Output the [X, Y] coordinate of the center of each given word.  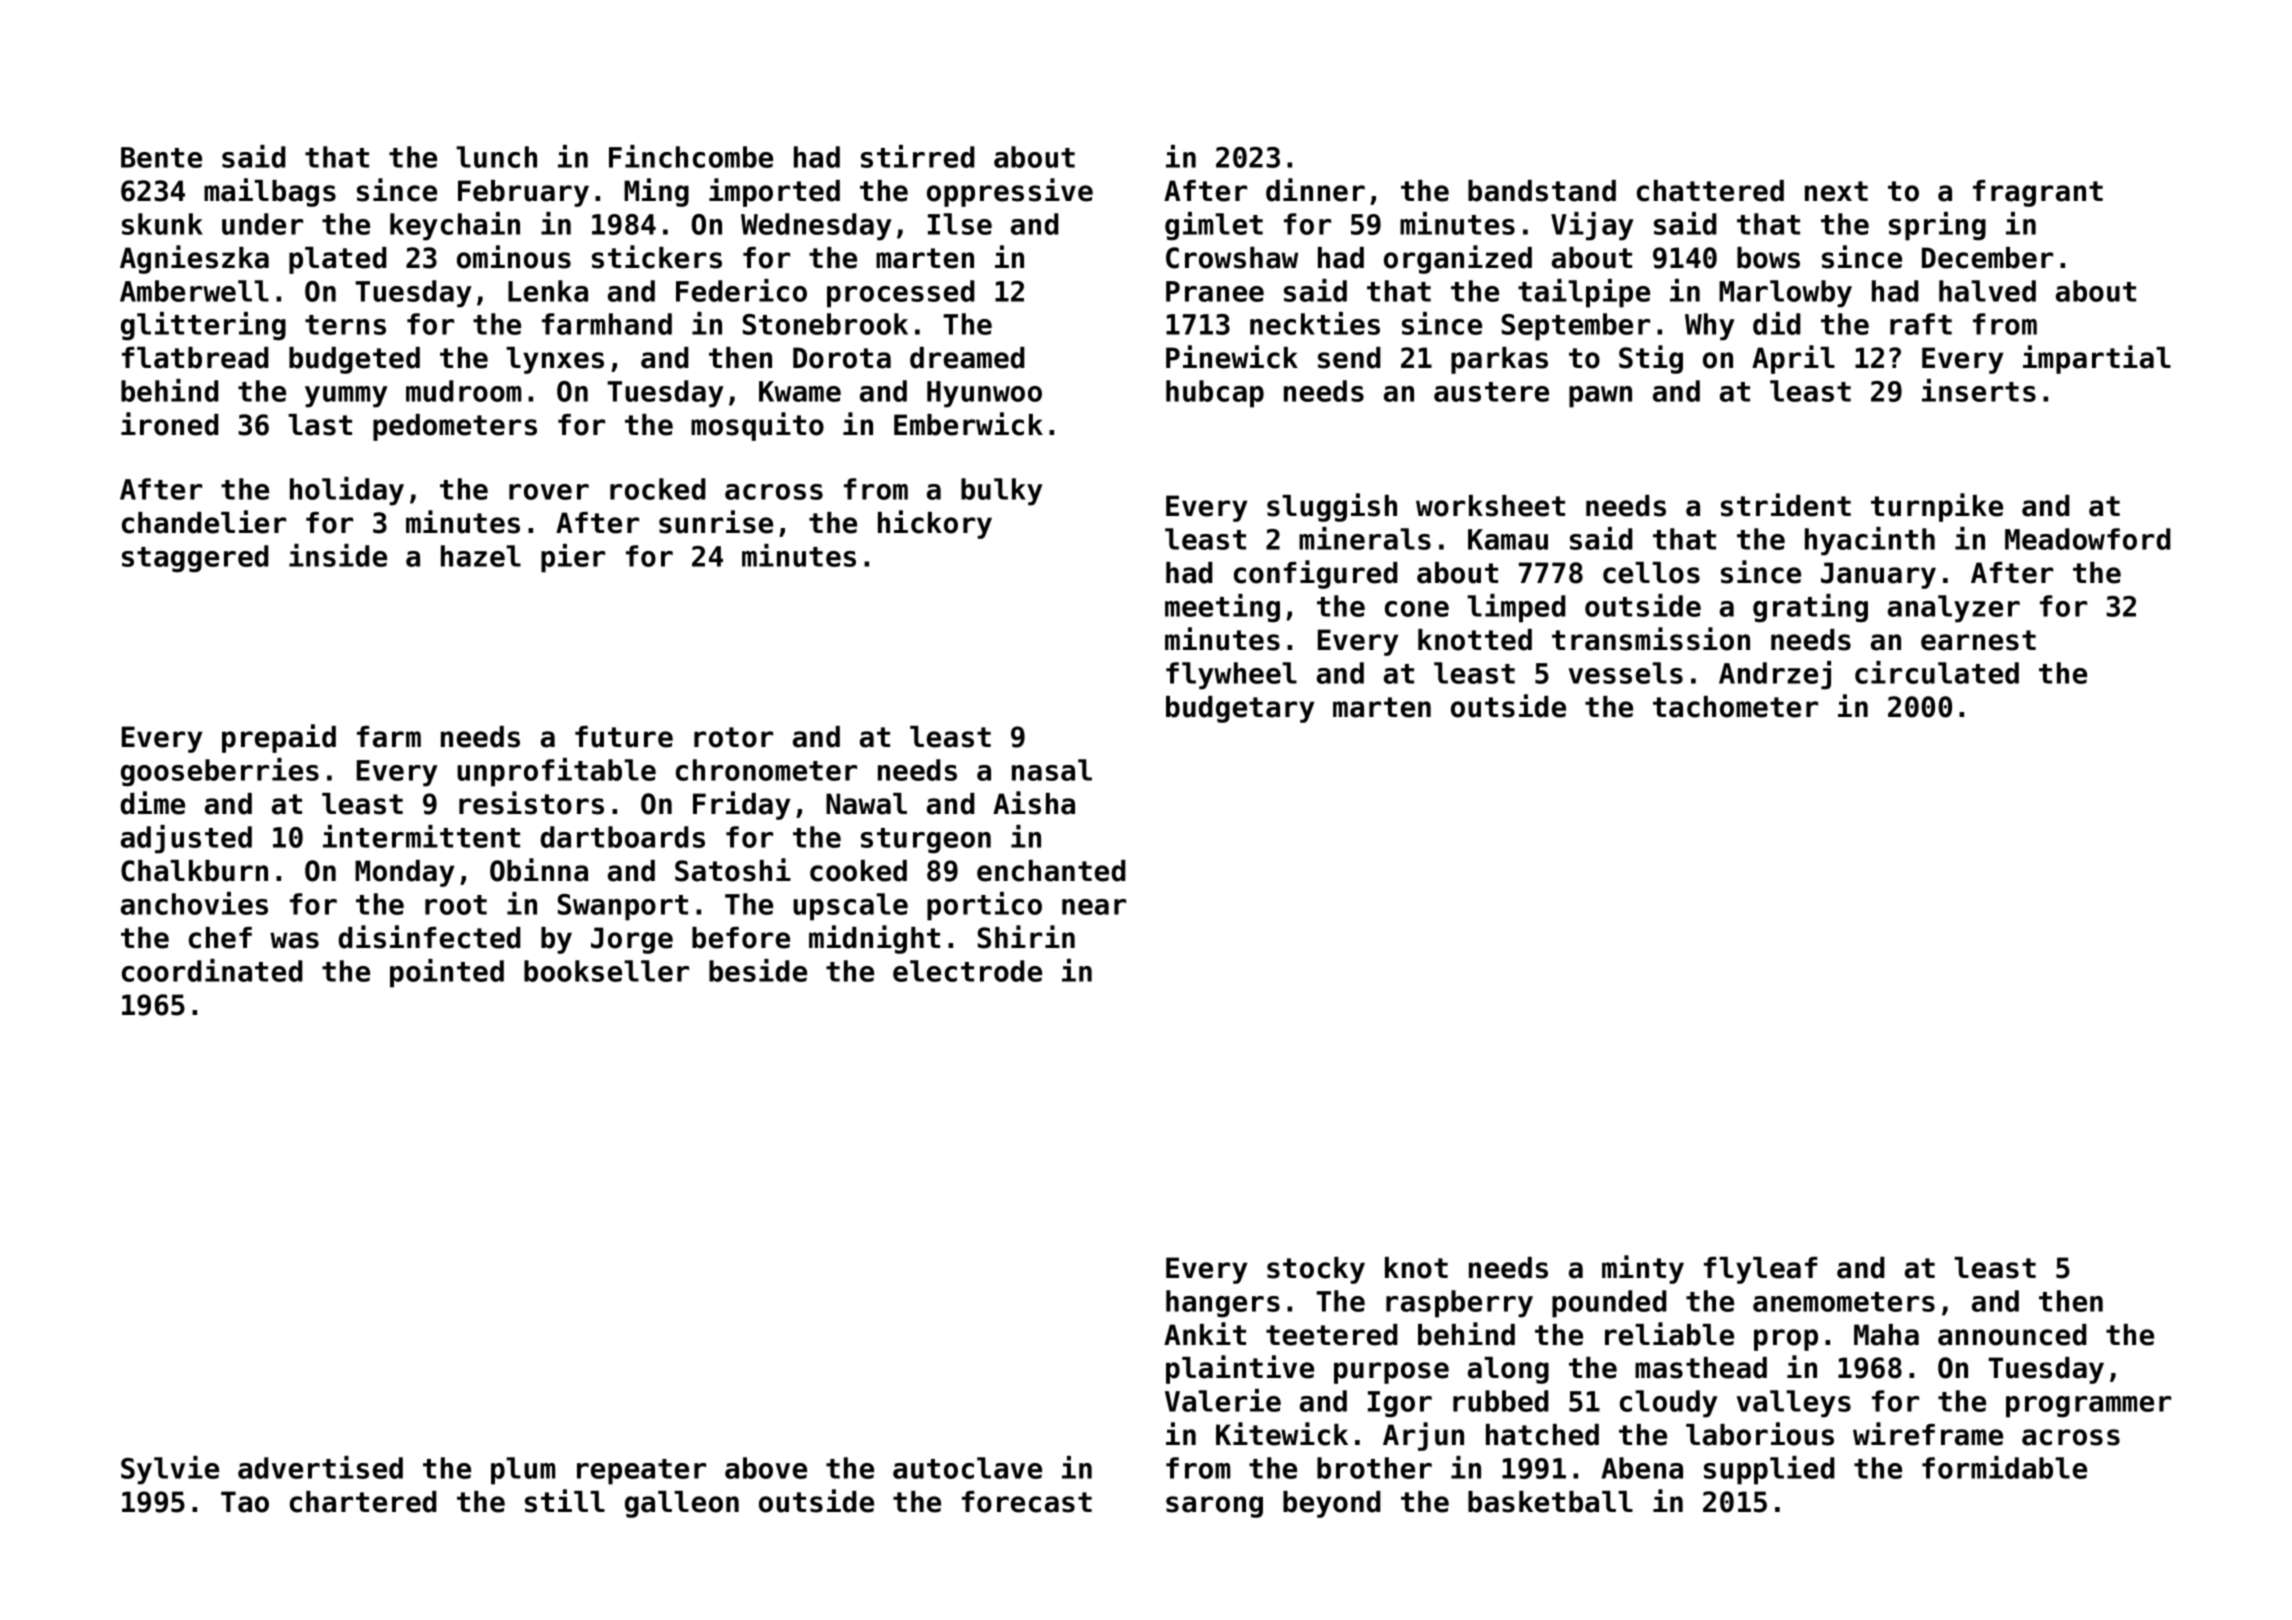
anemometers [1844, 1302]
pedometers [455, 427]
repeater [641, 1472]
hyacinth [1870, 541]
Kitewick [1282, 1434]
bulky [1002, 492]
